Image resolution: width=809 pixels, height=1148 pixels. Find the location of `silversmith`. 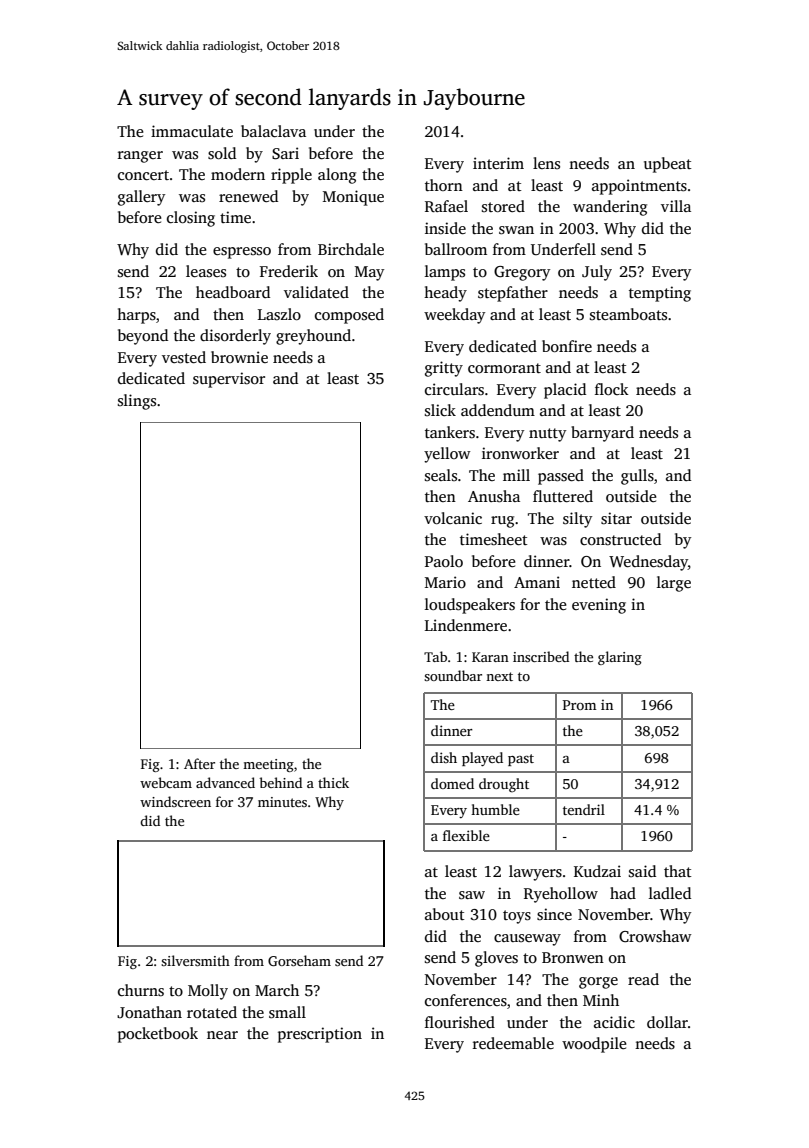

silversmith is located at coordinates (195, 960).
